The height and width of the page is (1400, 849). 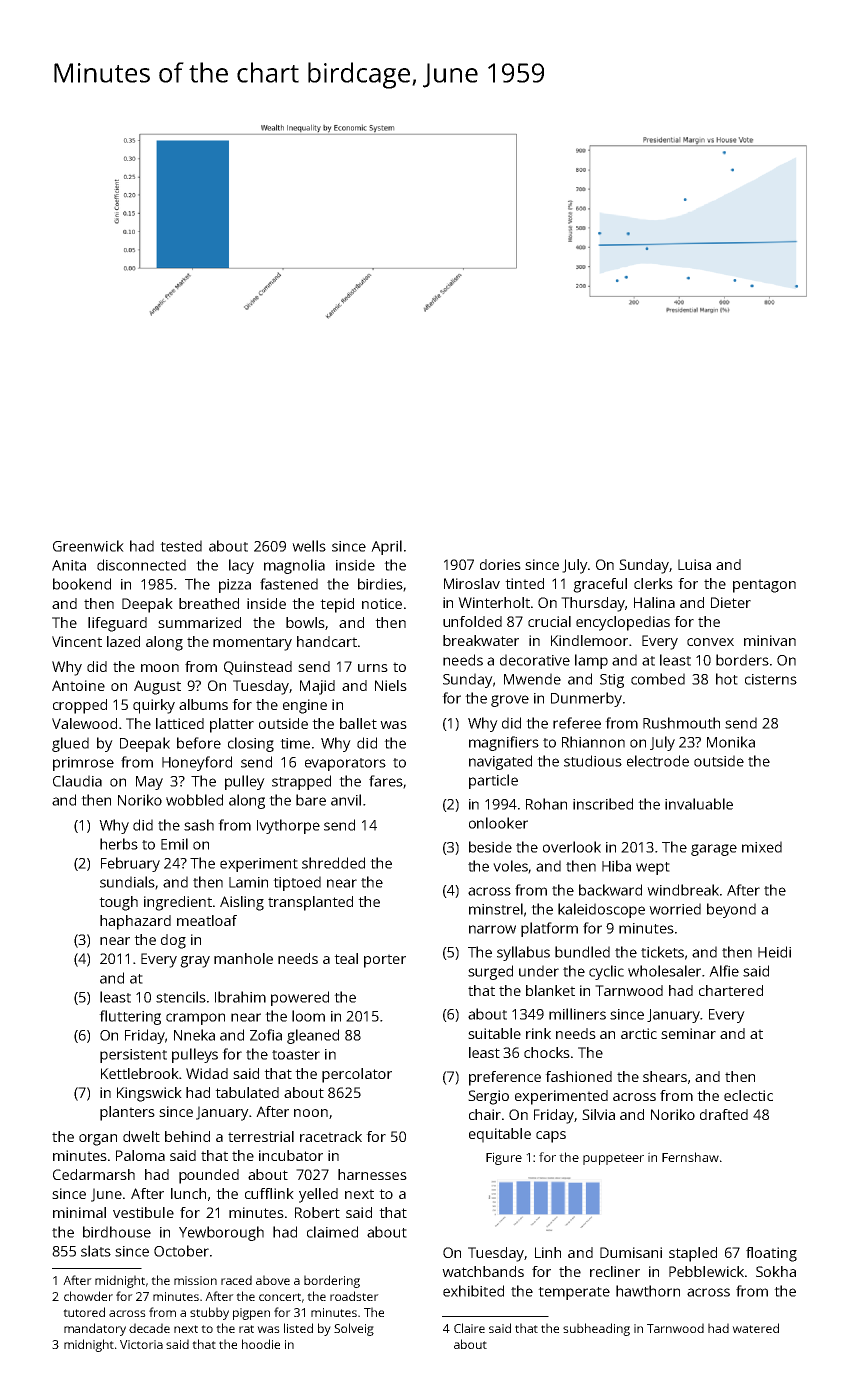 What do you see at coordinates (548, 1252) in the page?
I see `Linh` at bounding box center [548, 1252].
